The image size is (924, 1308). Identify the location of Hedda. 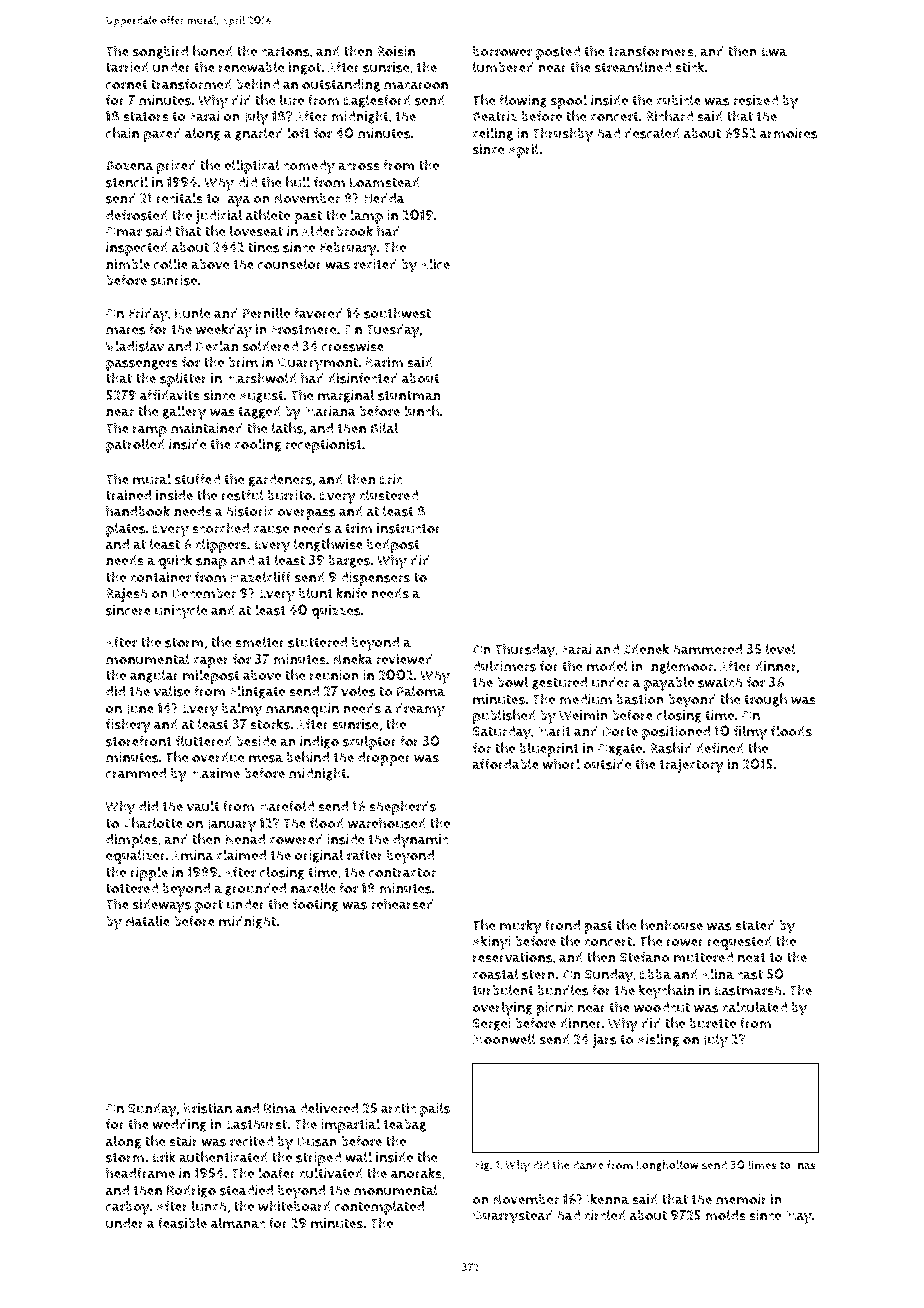
(384, 198).
